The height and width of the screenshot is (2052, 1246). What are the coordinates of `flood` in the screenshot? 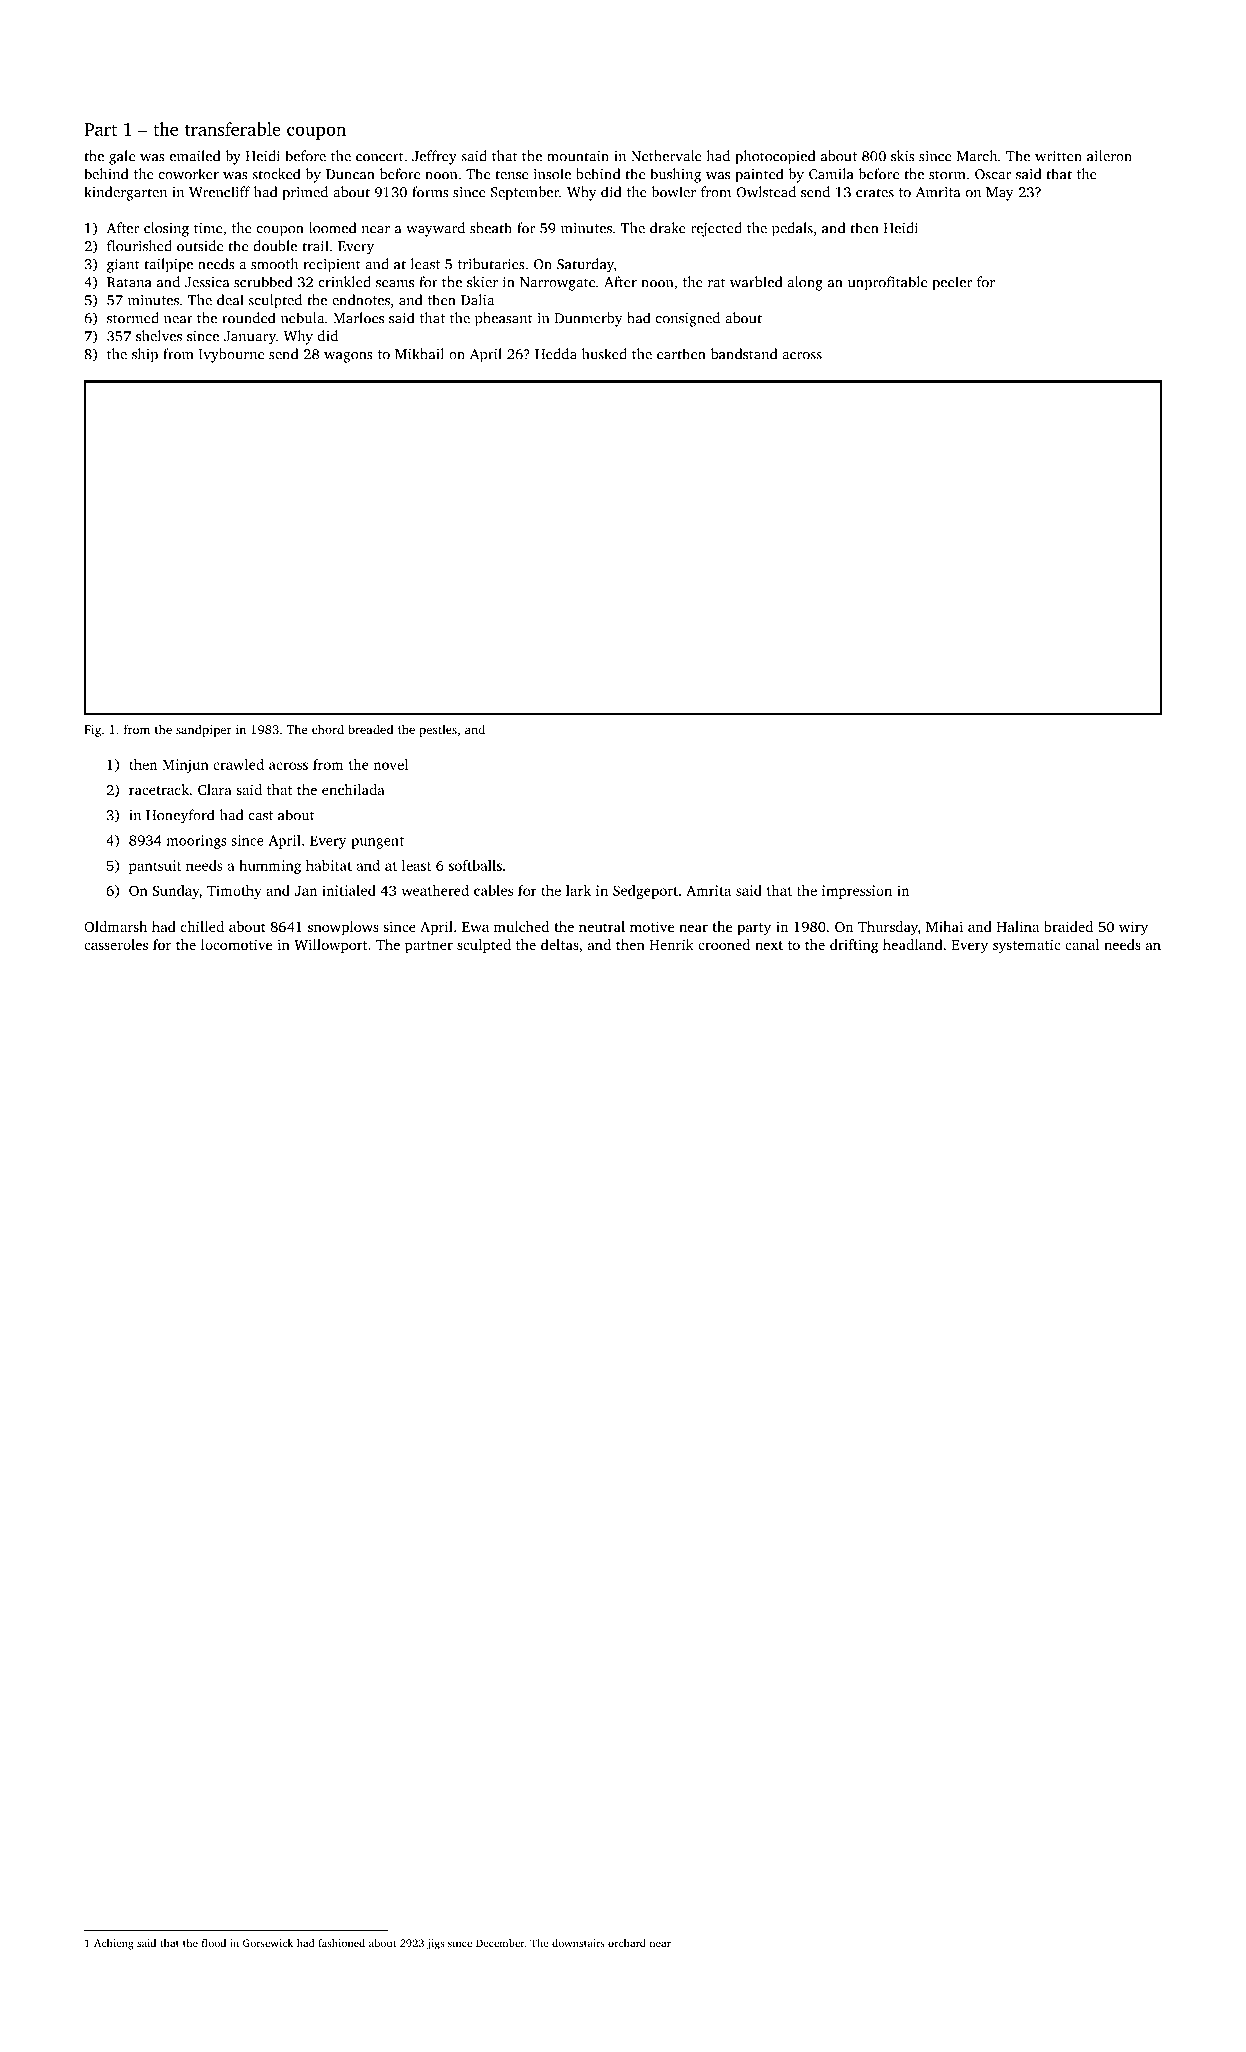 It's located at (214, 1943).
